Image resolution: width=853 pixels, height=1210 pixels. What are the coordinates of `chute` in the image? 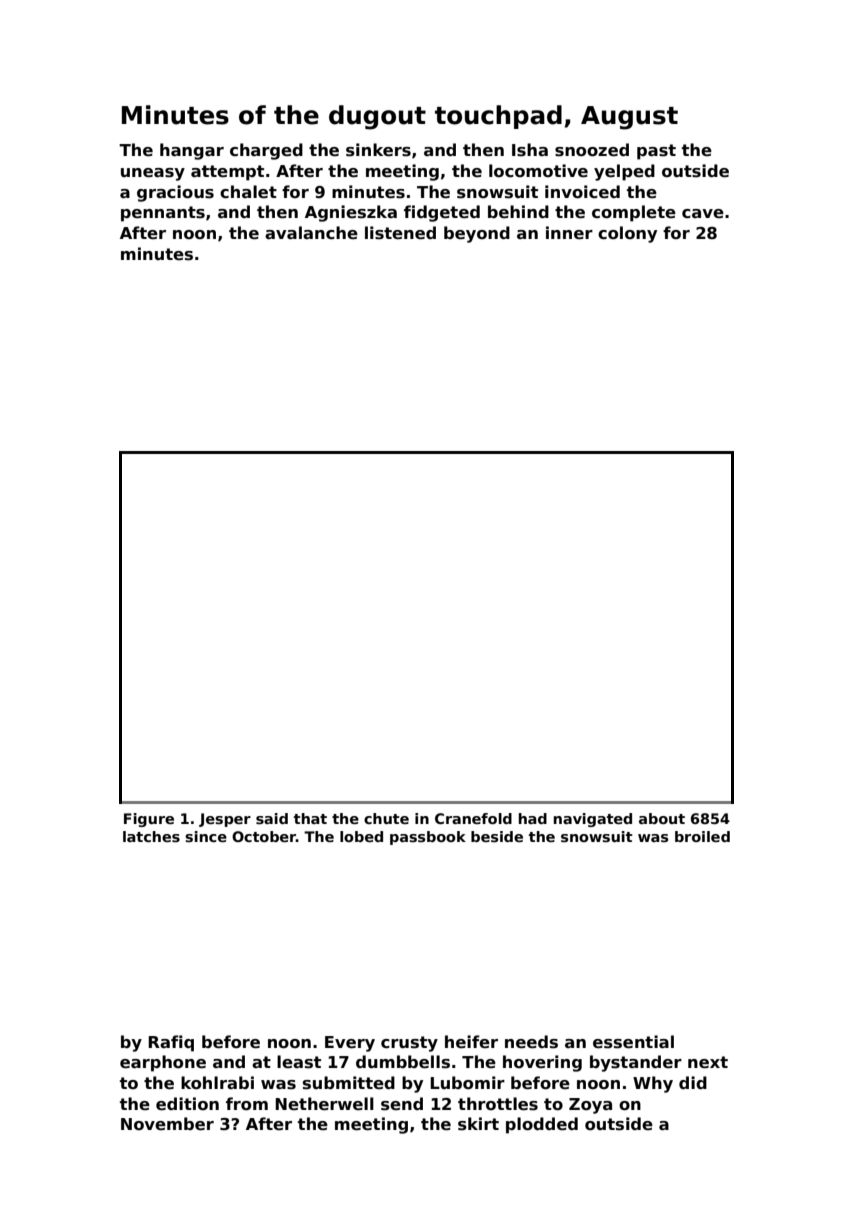 It's located at (386, 818).
